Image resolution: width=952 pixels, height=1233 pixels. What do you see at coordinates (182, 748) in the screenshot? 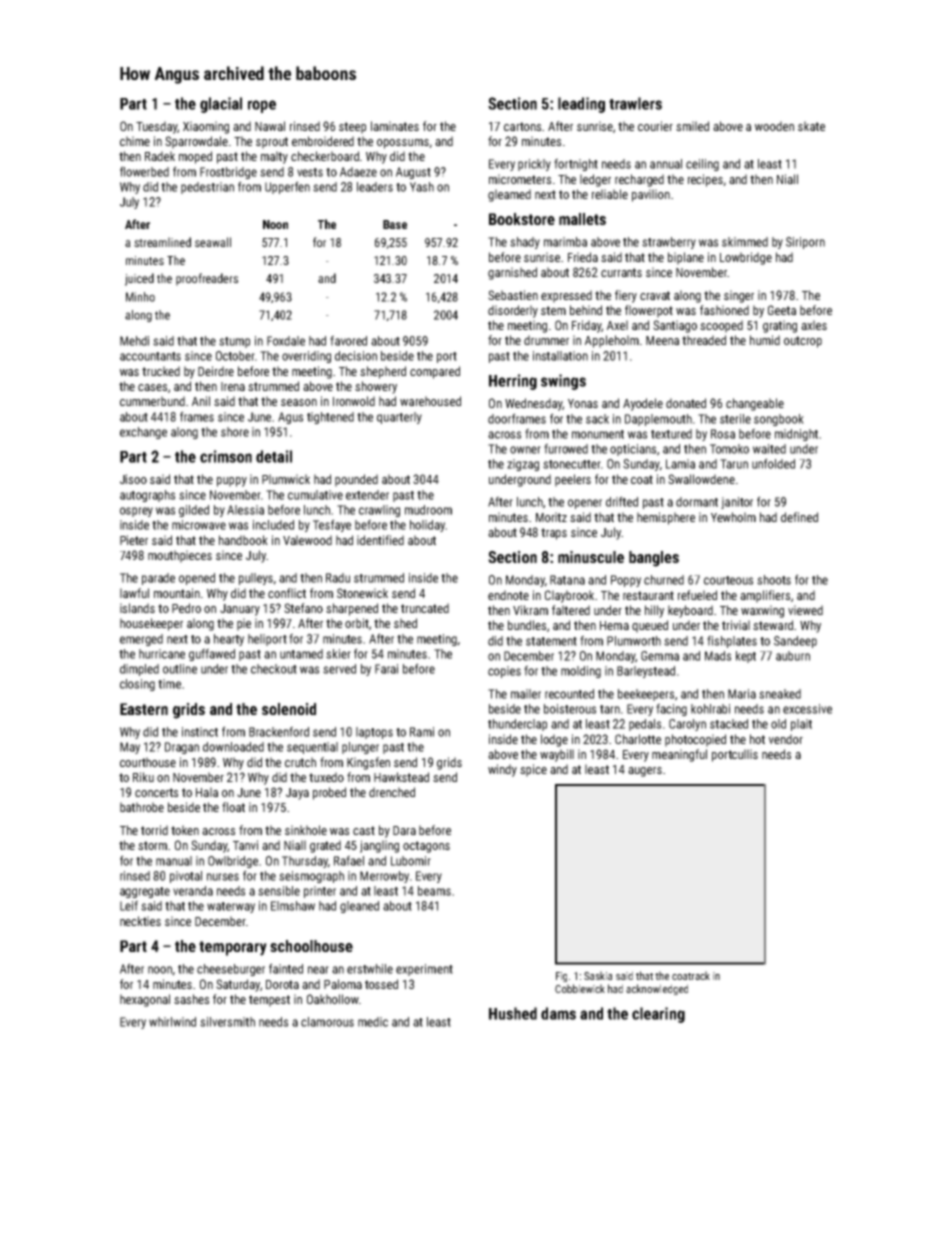
I see `Dragan` at bounding box center [182, 748].
